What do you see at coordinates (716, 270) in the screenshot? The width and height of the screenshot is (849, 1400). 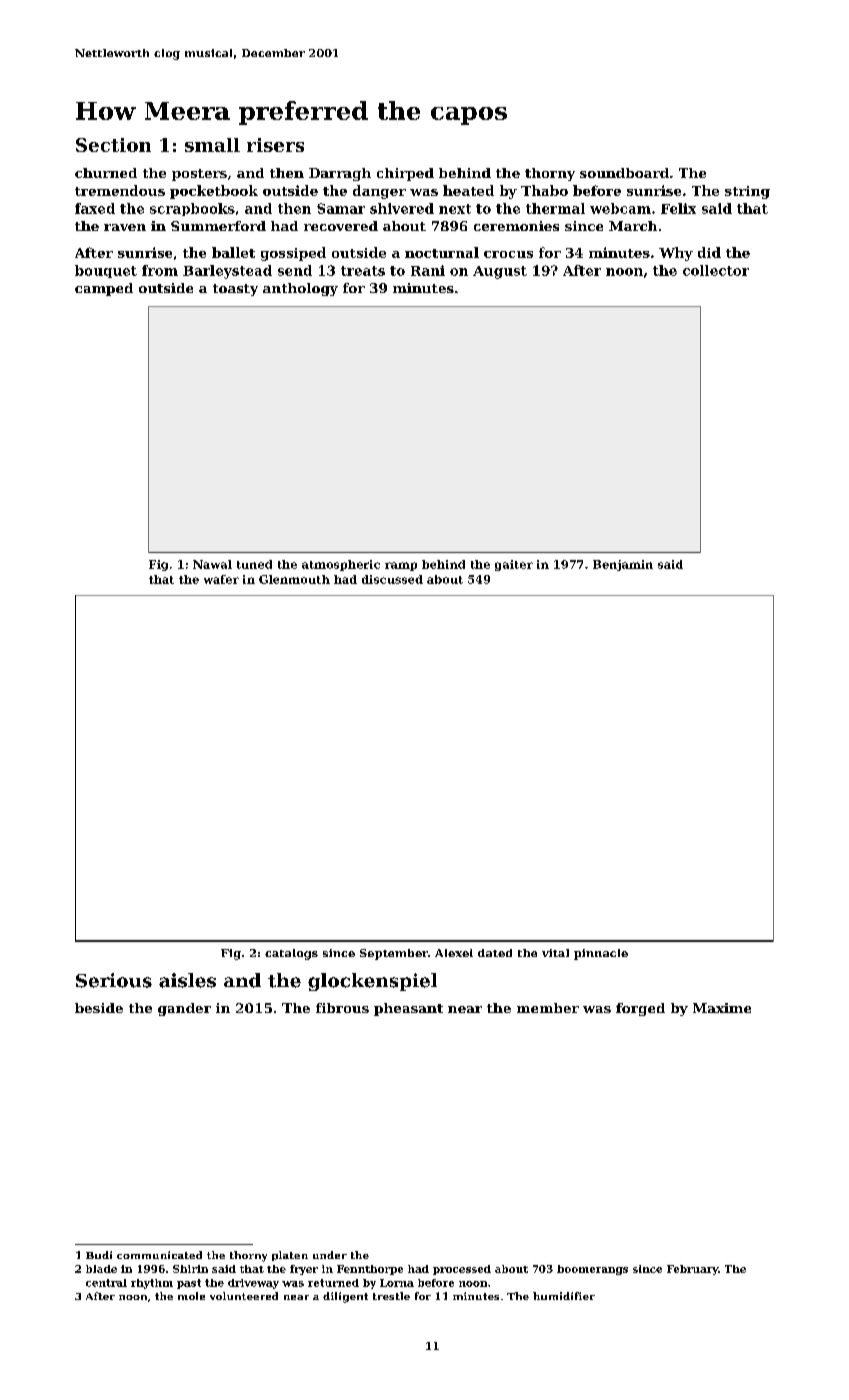 I see `collector` at bounding box center [716, 270].
